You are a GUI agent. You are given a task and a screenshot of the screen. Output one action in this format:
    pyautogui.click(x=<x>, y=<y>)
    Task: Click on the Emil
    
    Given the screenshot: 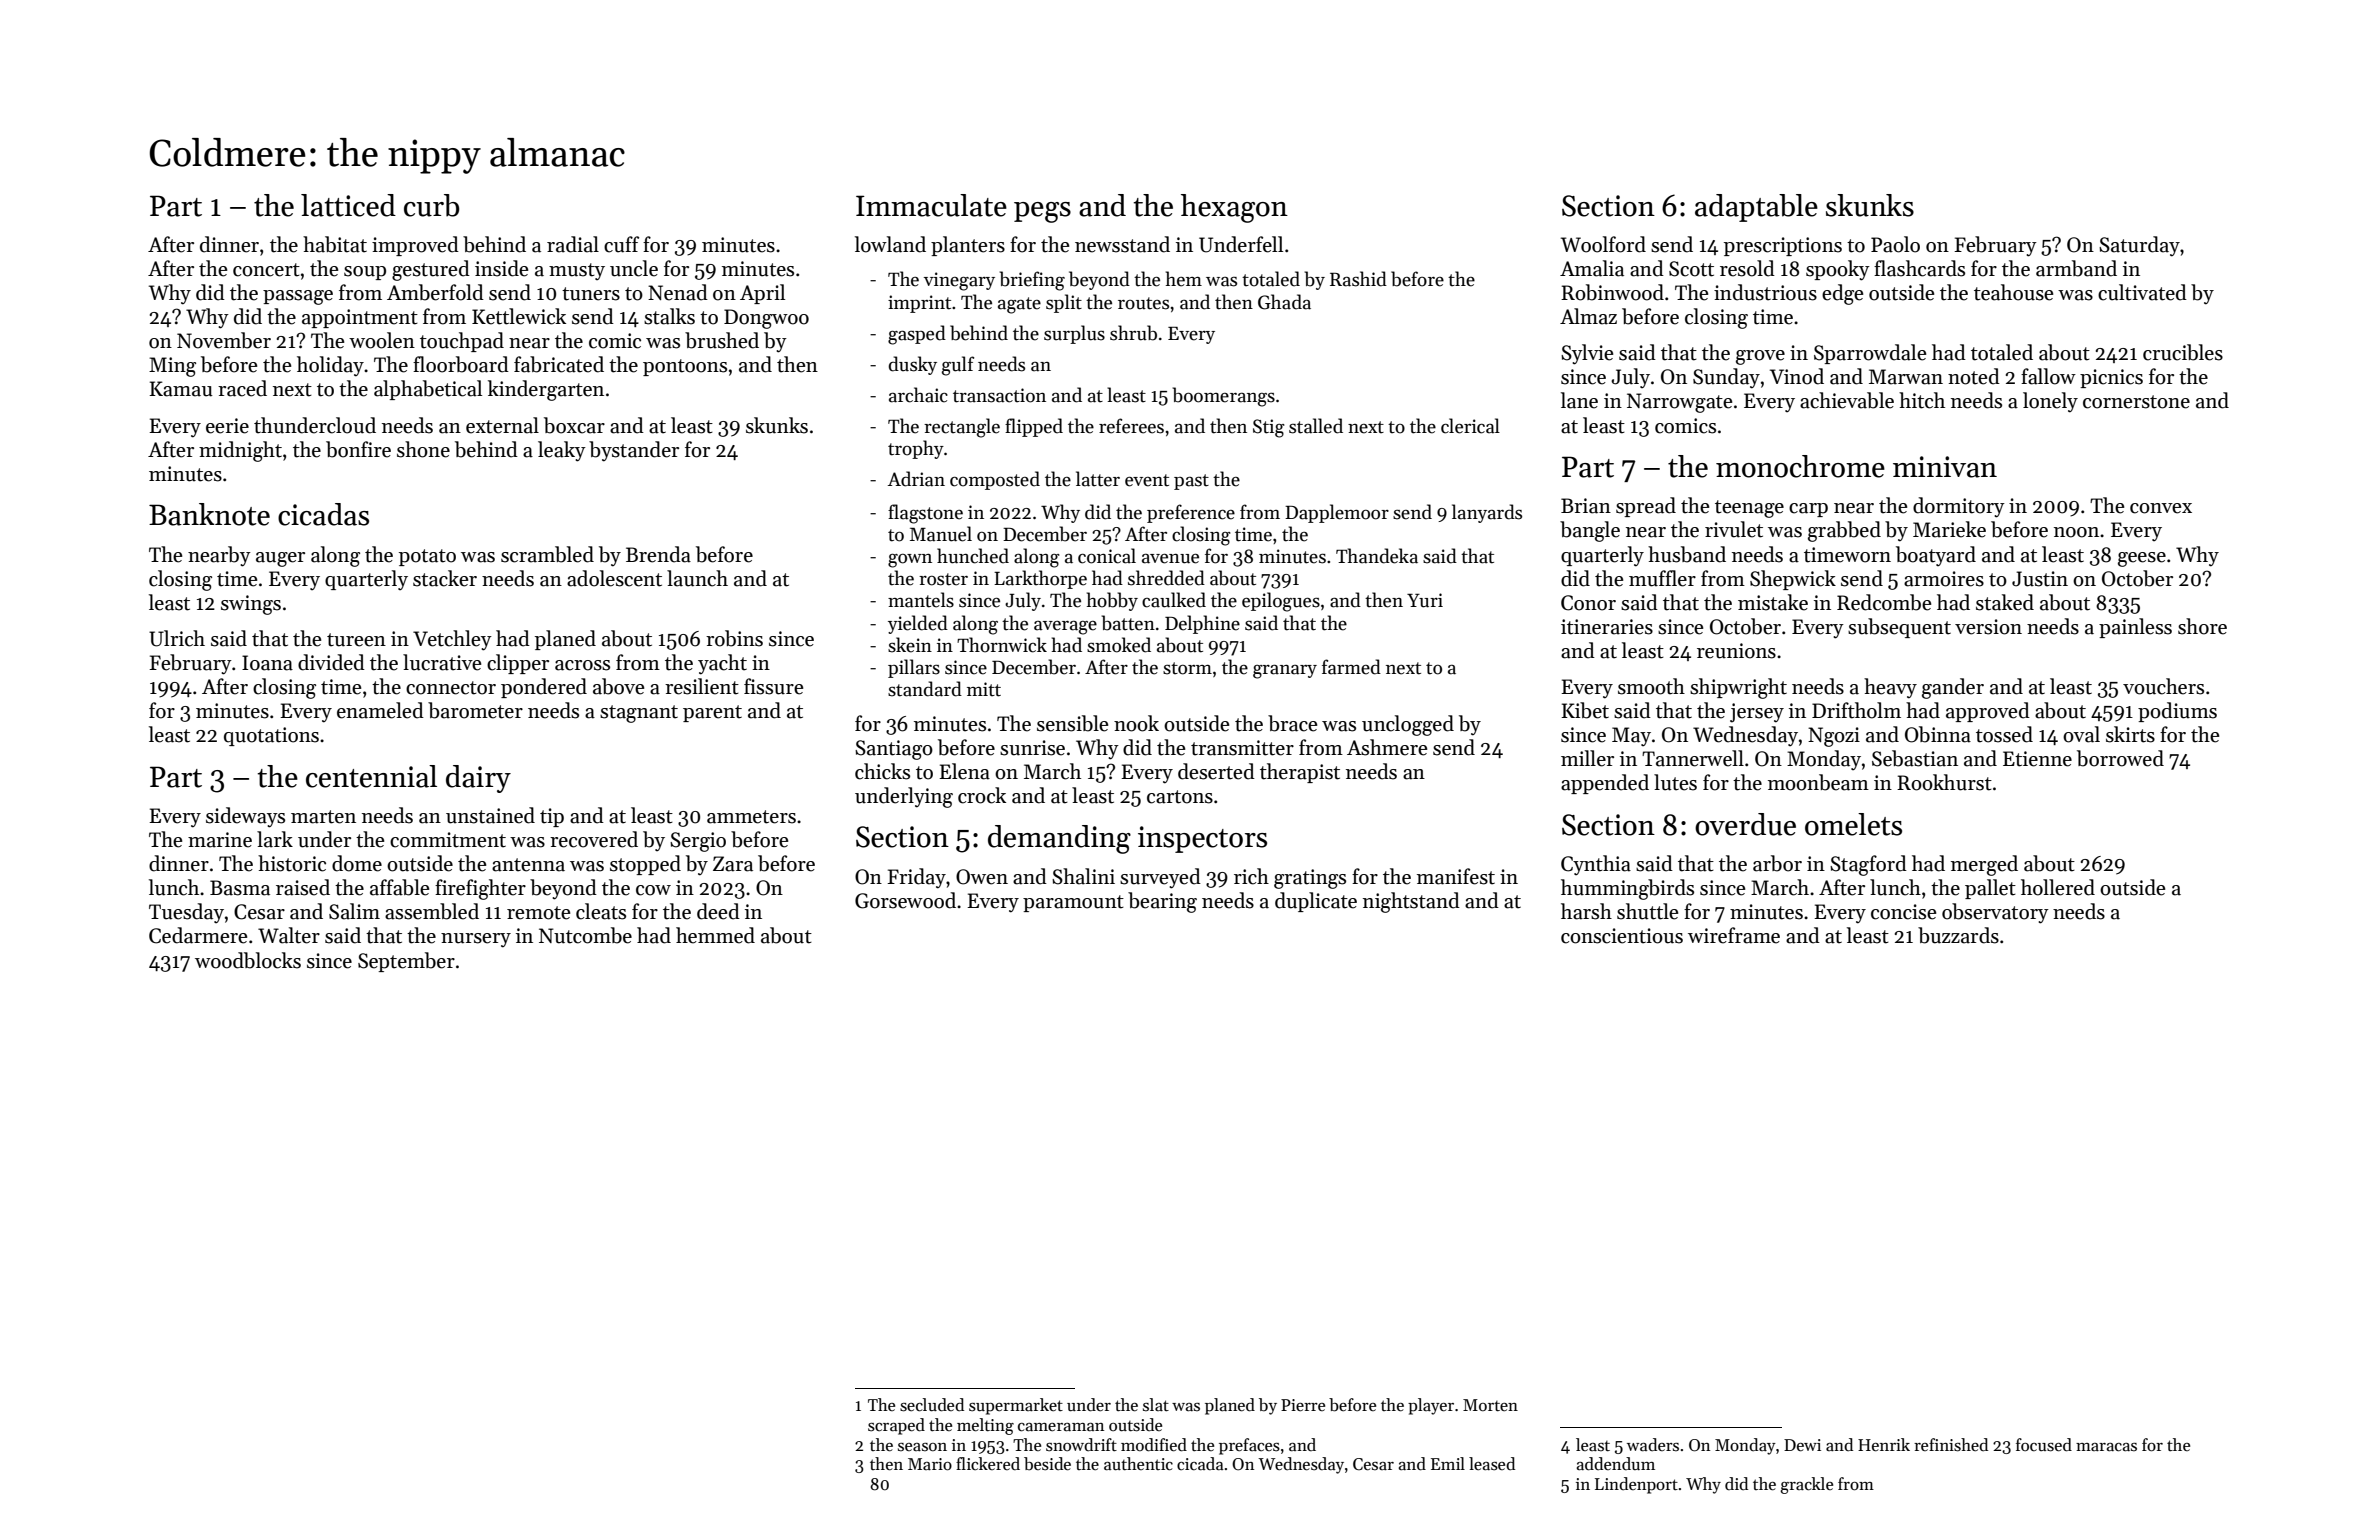 What is the action you would take?
    pyautogui.click(x=1448, y=1463)
